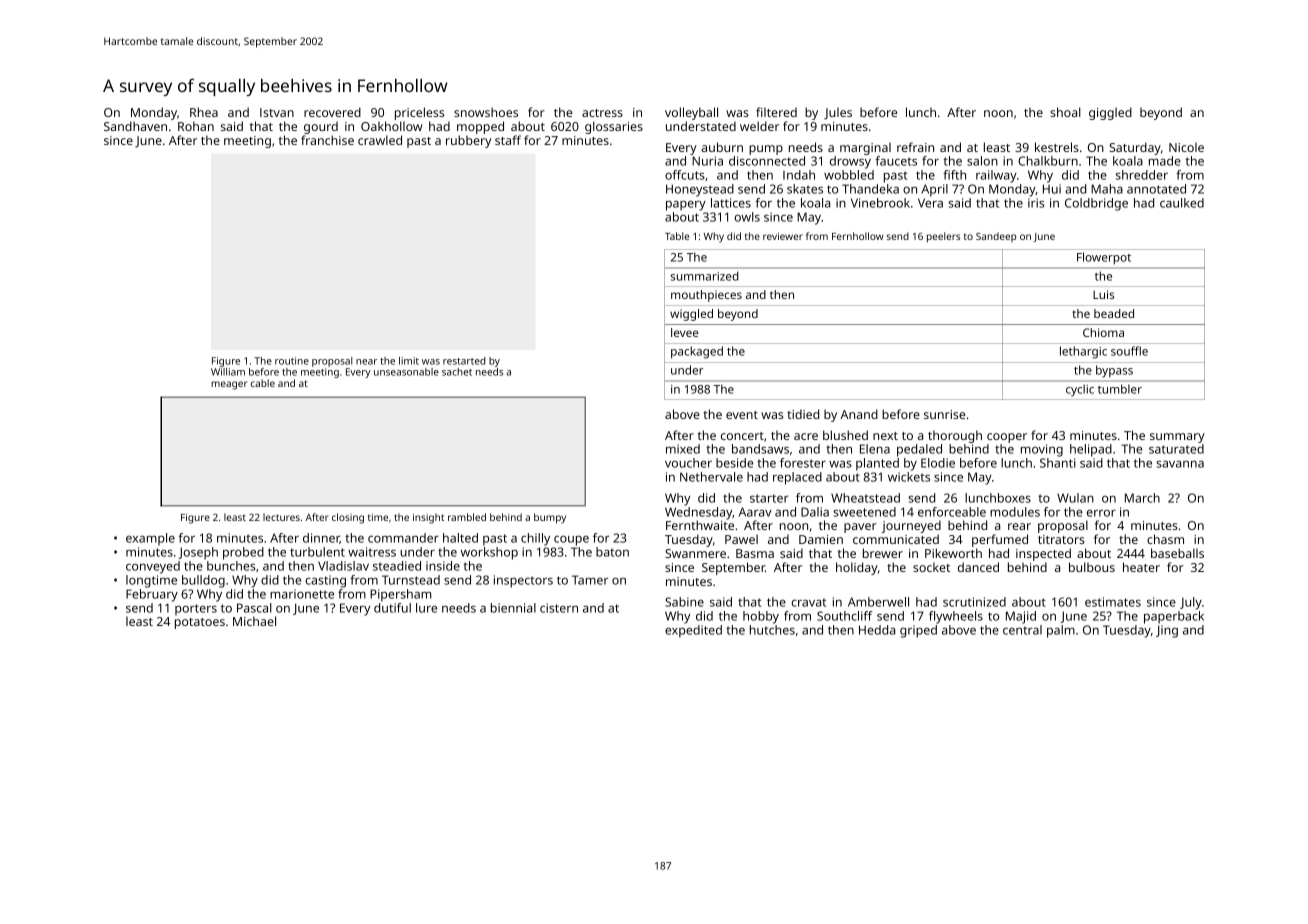 This screenshot has width=1308, height=924. Describe the element at coordinates (919, 450) in the screenshot. I see `pedaled` at that location.
